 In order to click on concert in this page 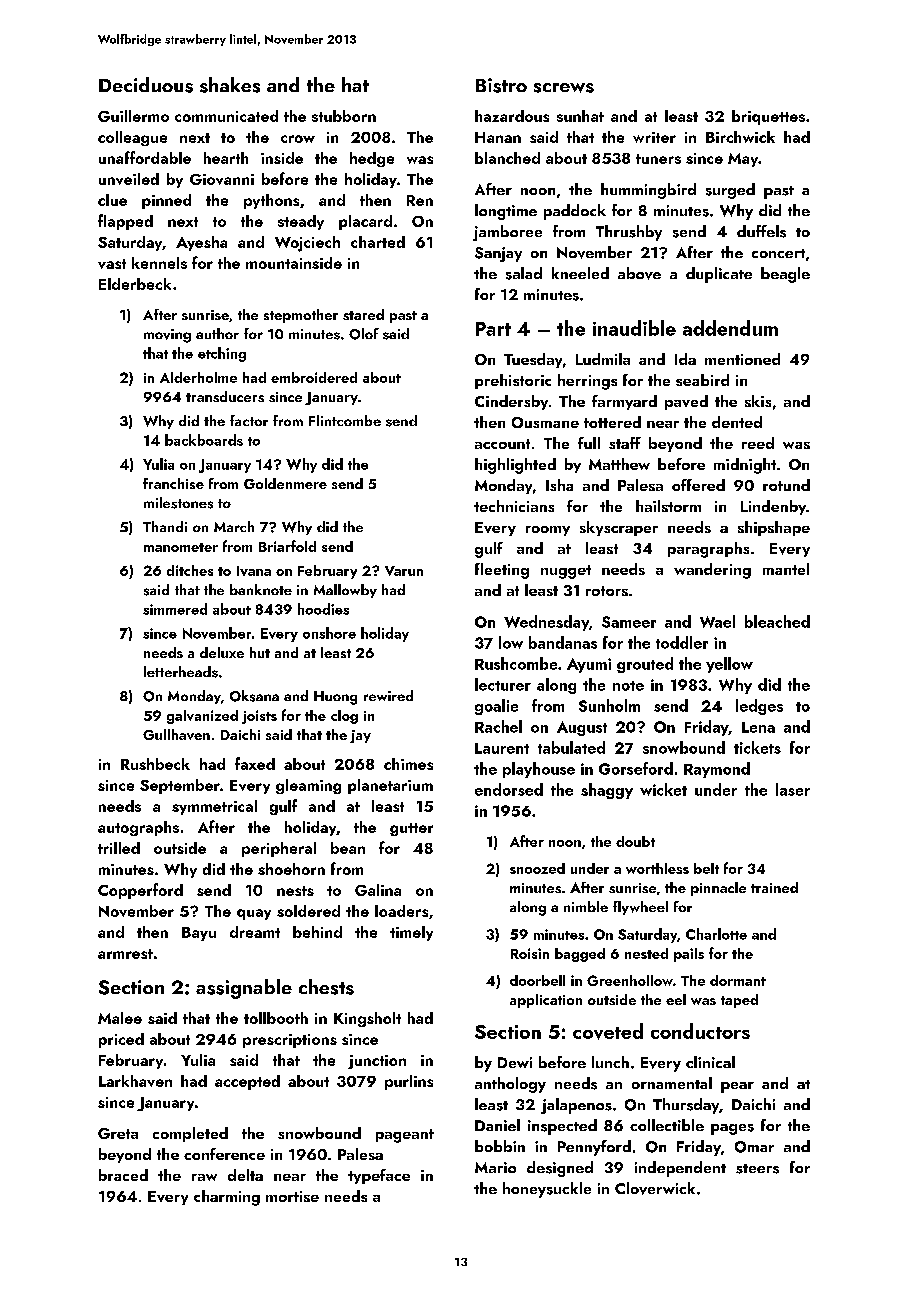, I will do `click(778, 253)`.
